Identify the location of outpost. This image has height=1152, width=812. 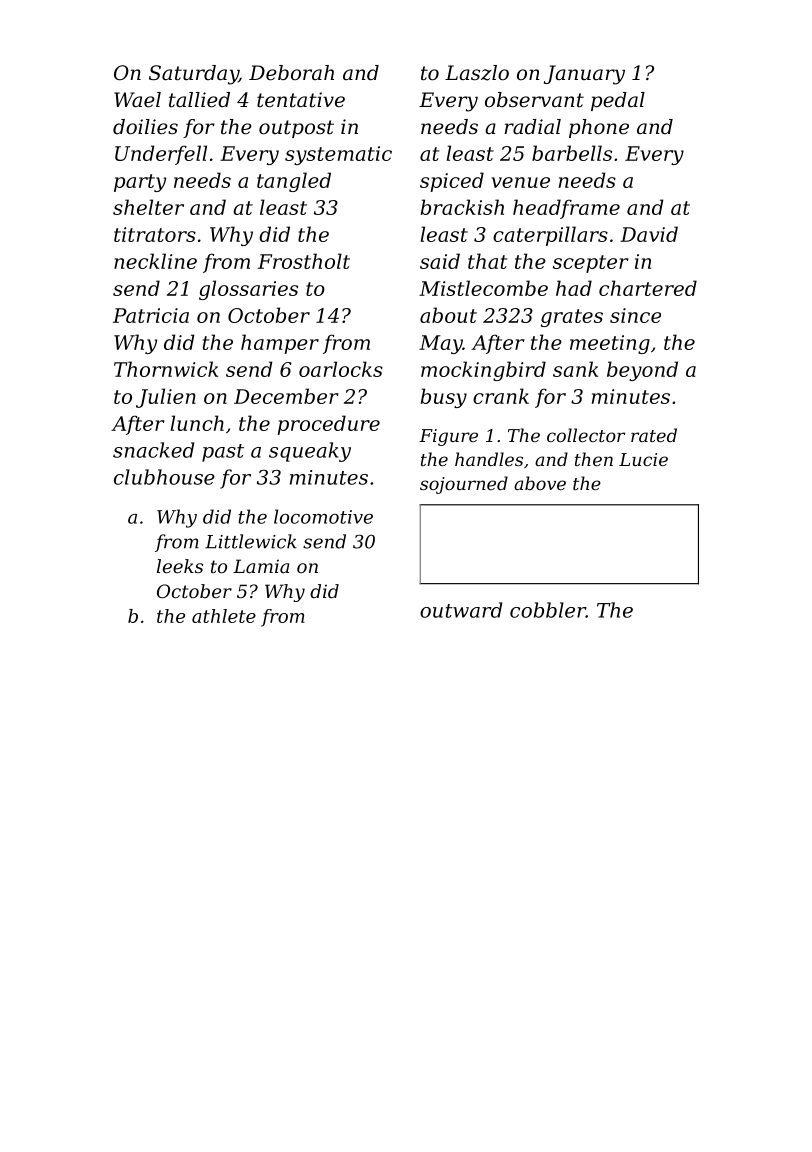
(296, 129).
